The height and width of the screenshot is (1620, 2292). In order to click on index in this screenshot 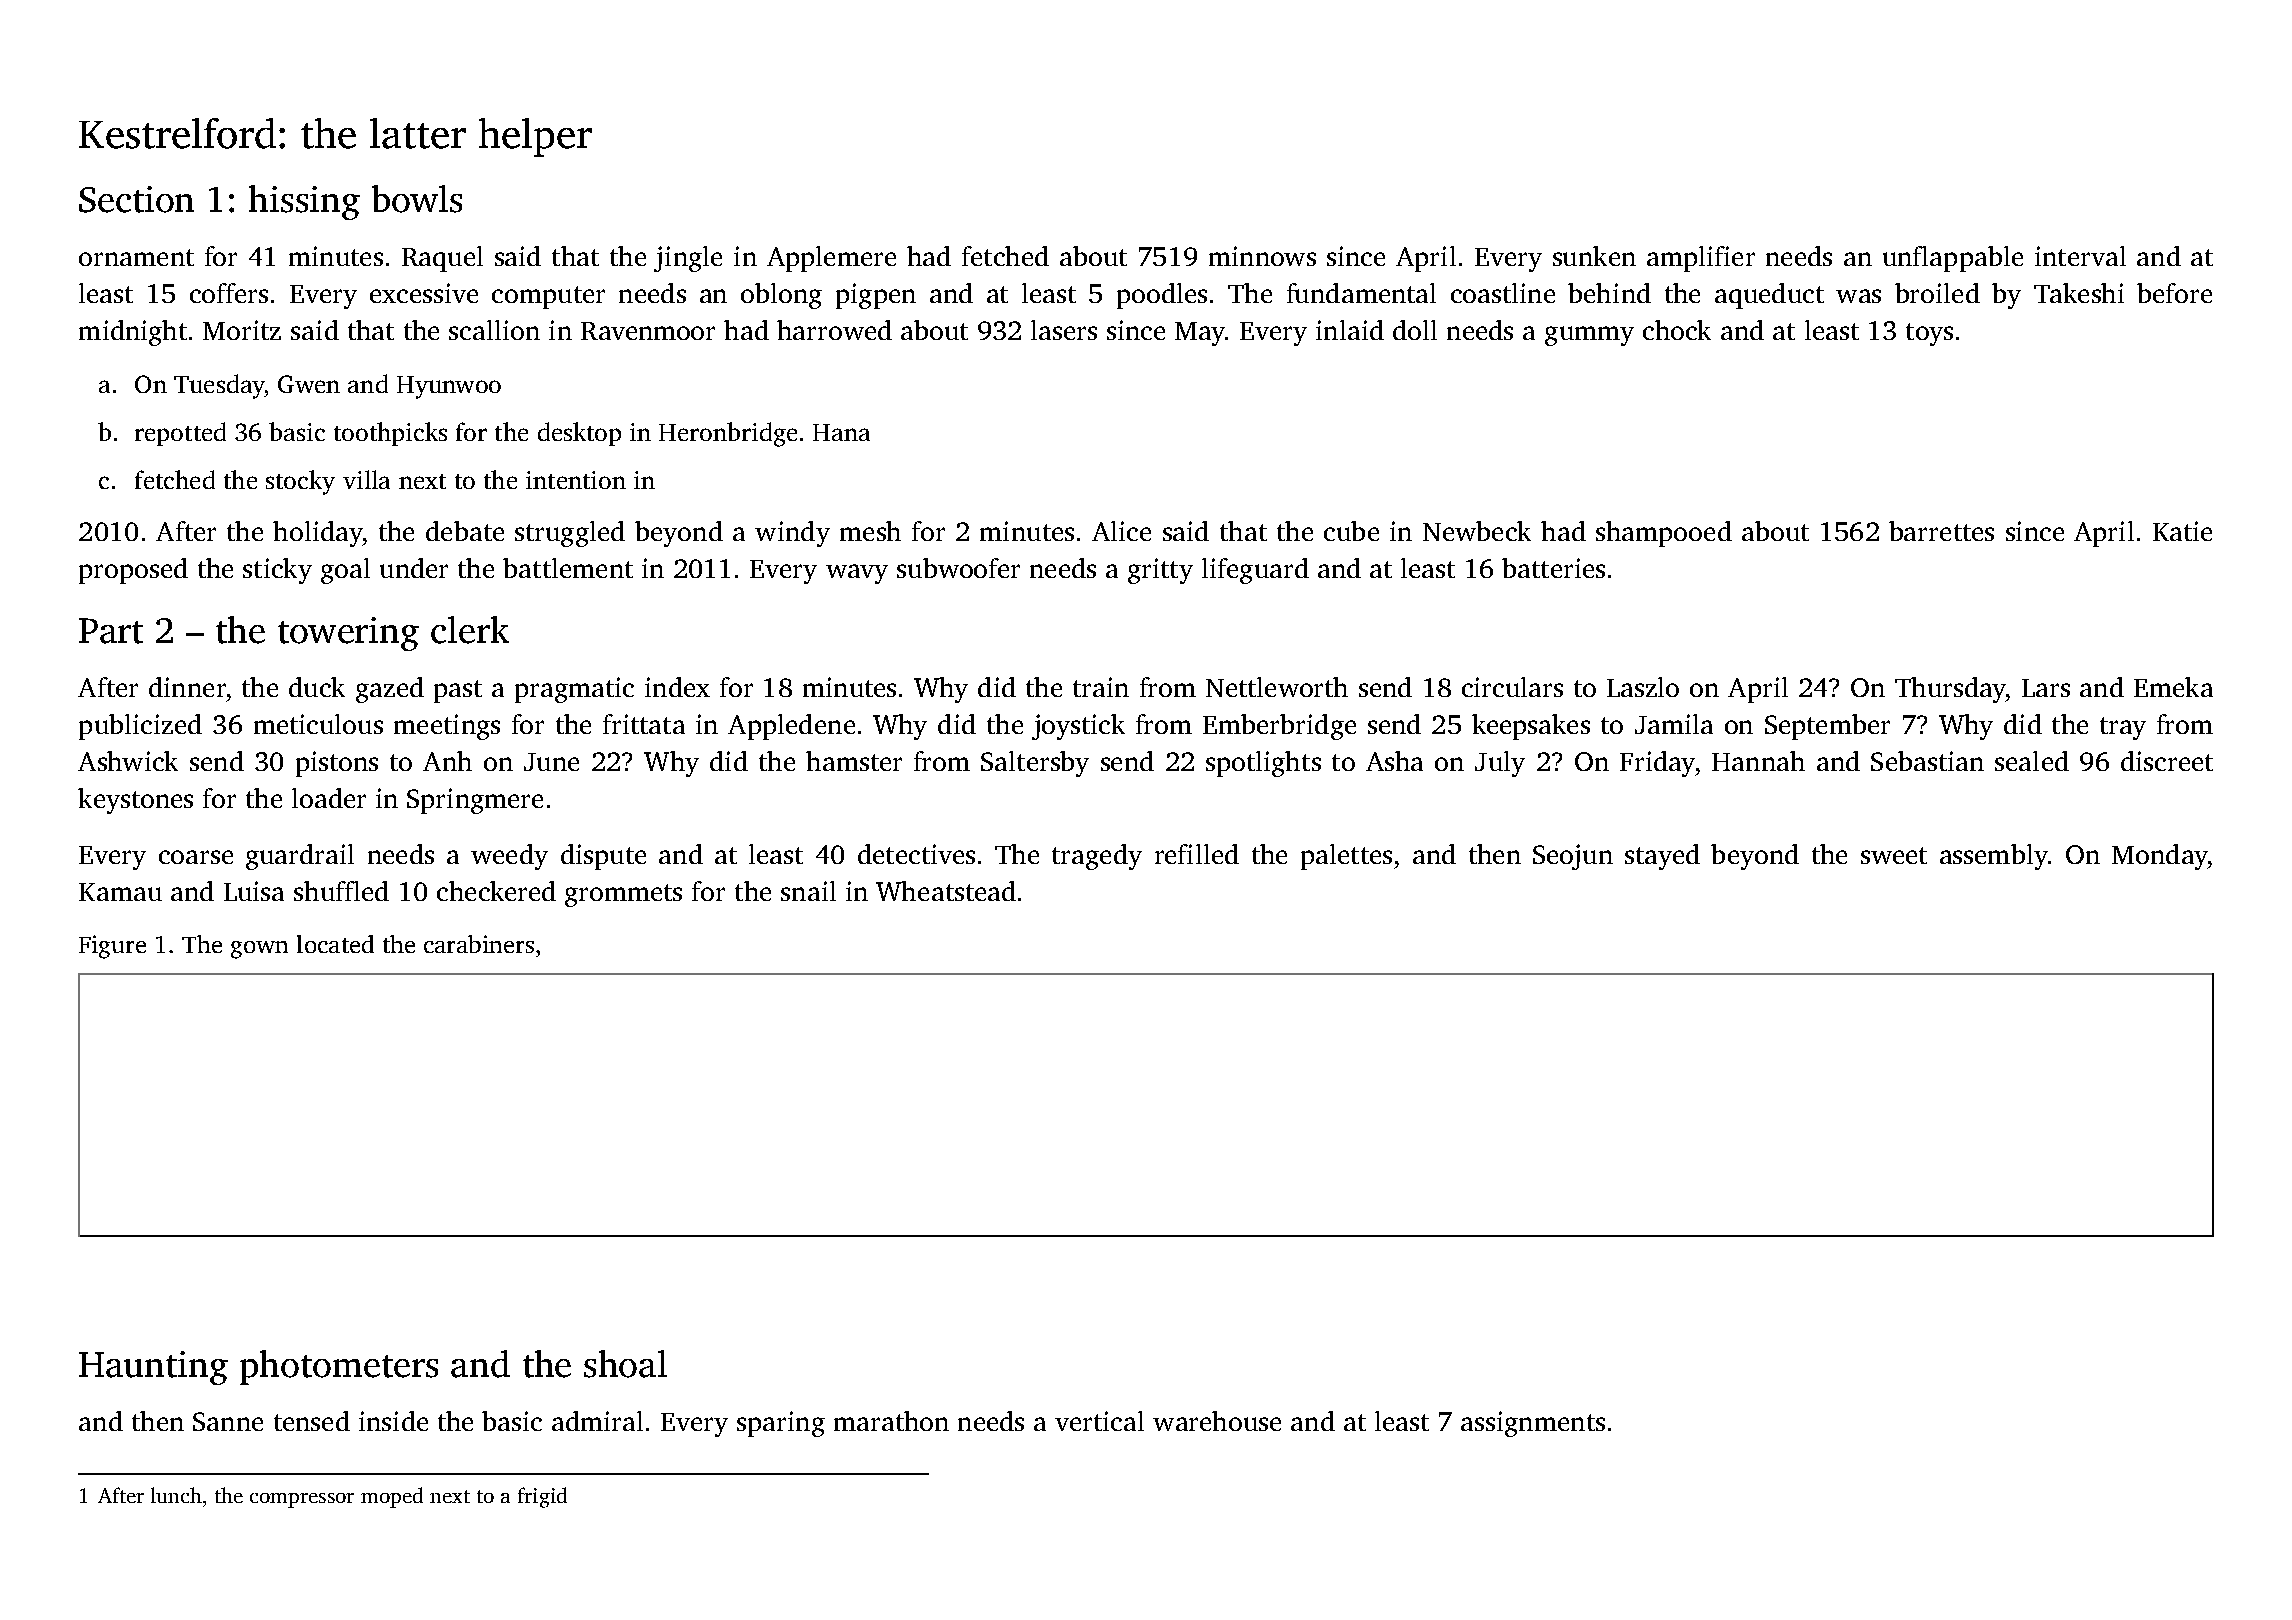, I will do `click(677, 687)`.
